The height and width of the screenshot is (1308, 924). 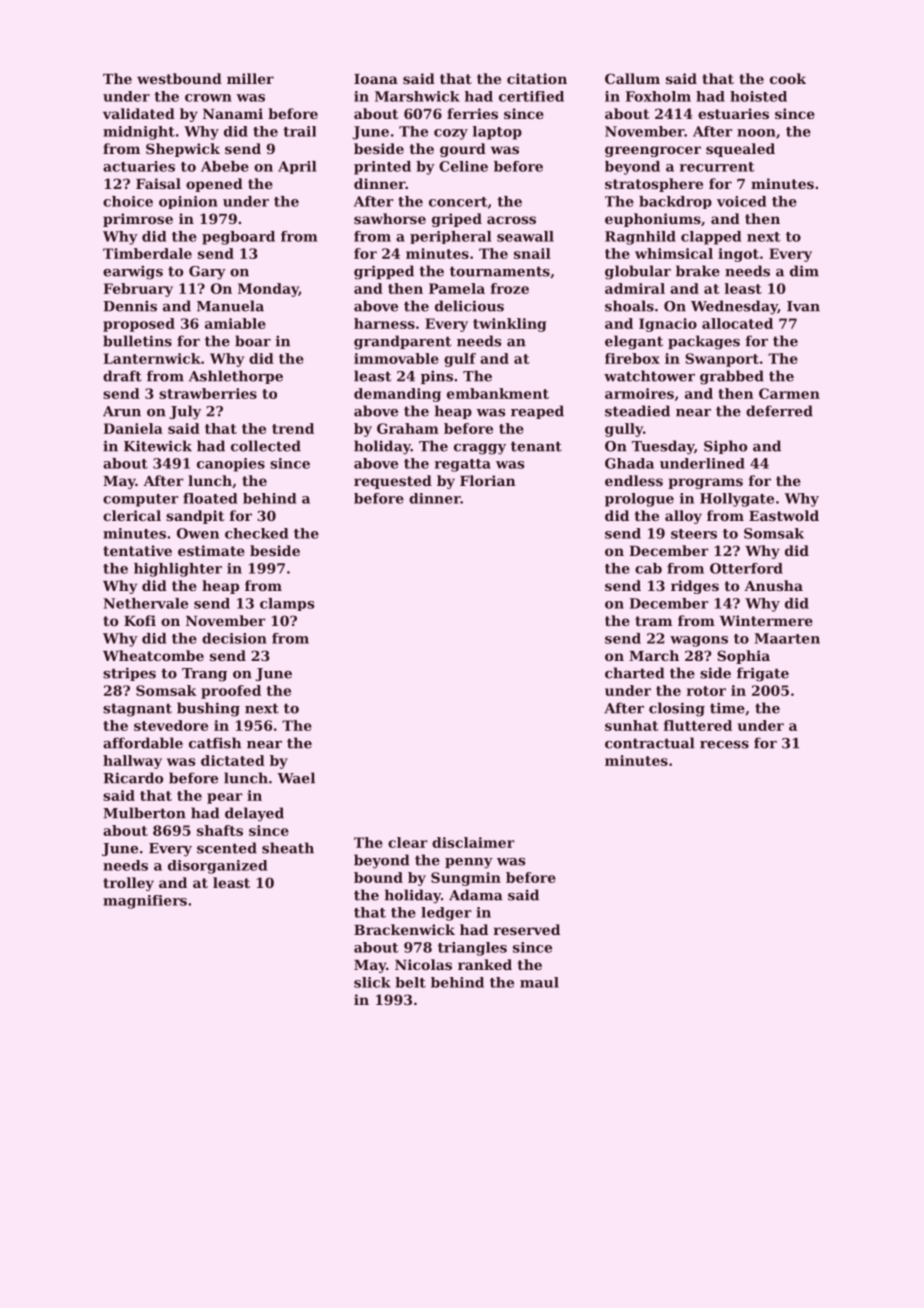 What do you see at coordinates (208, 709) in the screenshot?
I see `bushing` at bounding box center [208, 709].
